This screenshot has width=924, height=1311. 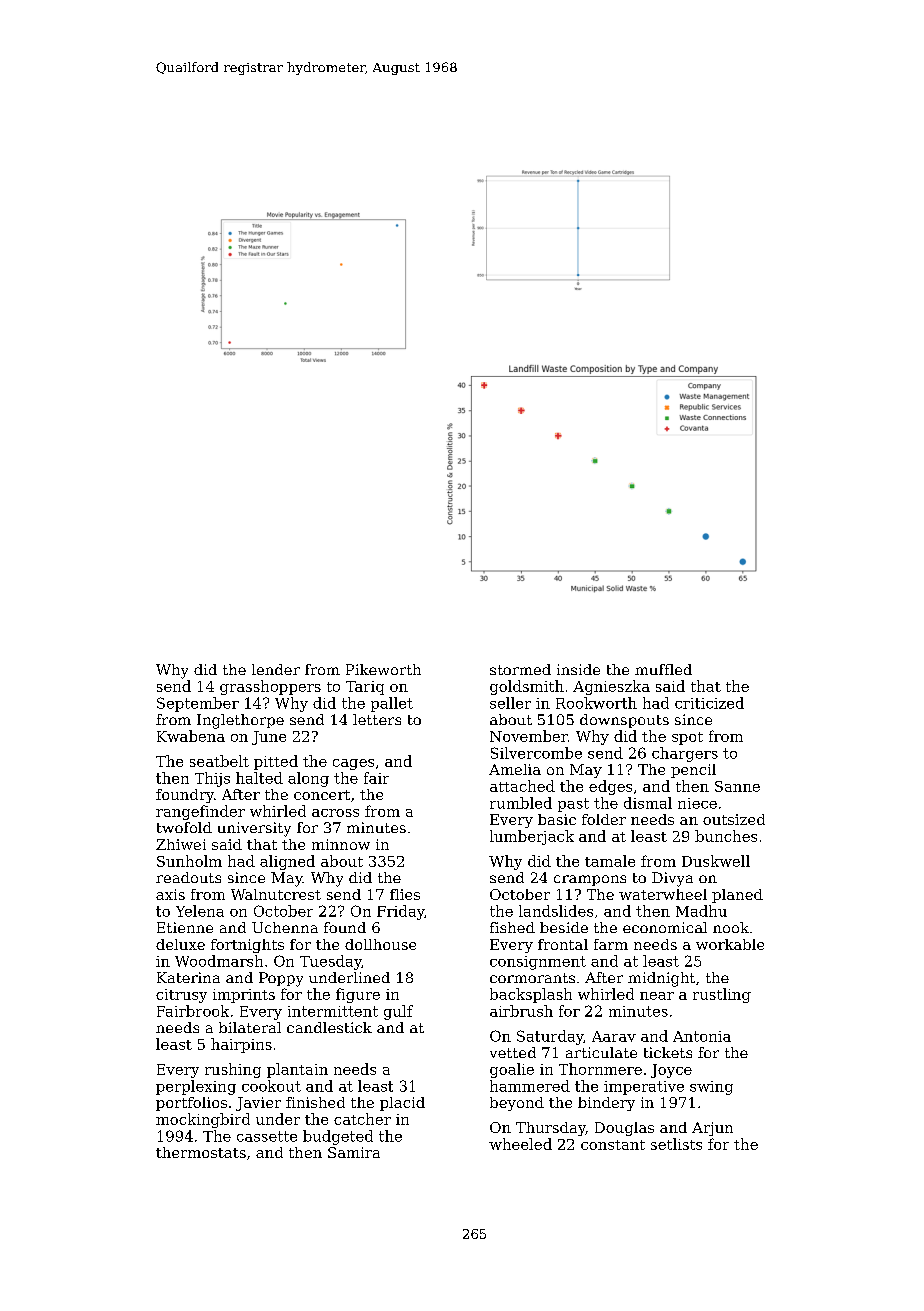 What do you see at coordinates (709, 703) in the screenshot?
I see `criticized` at bounding box center [709, 703].
